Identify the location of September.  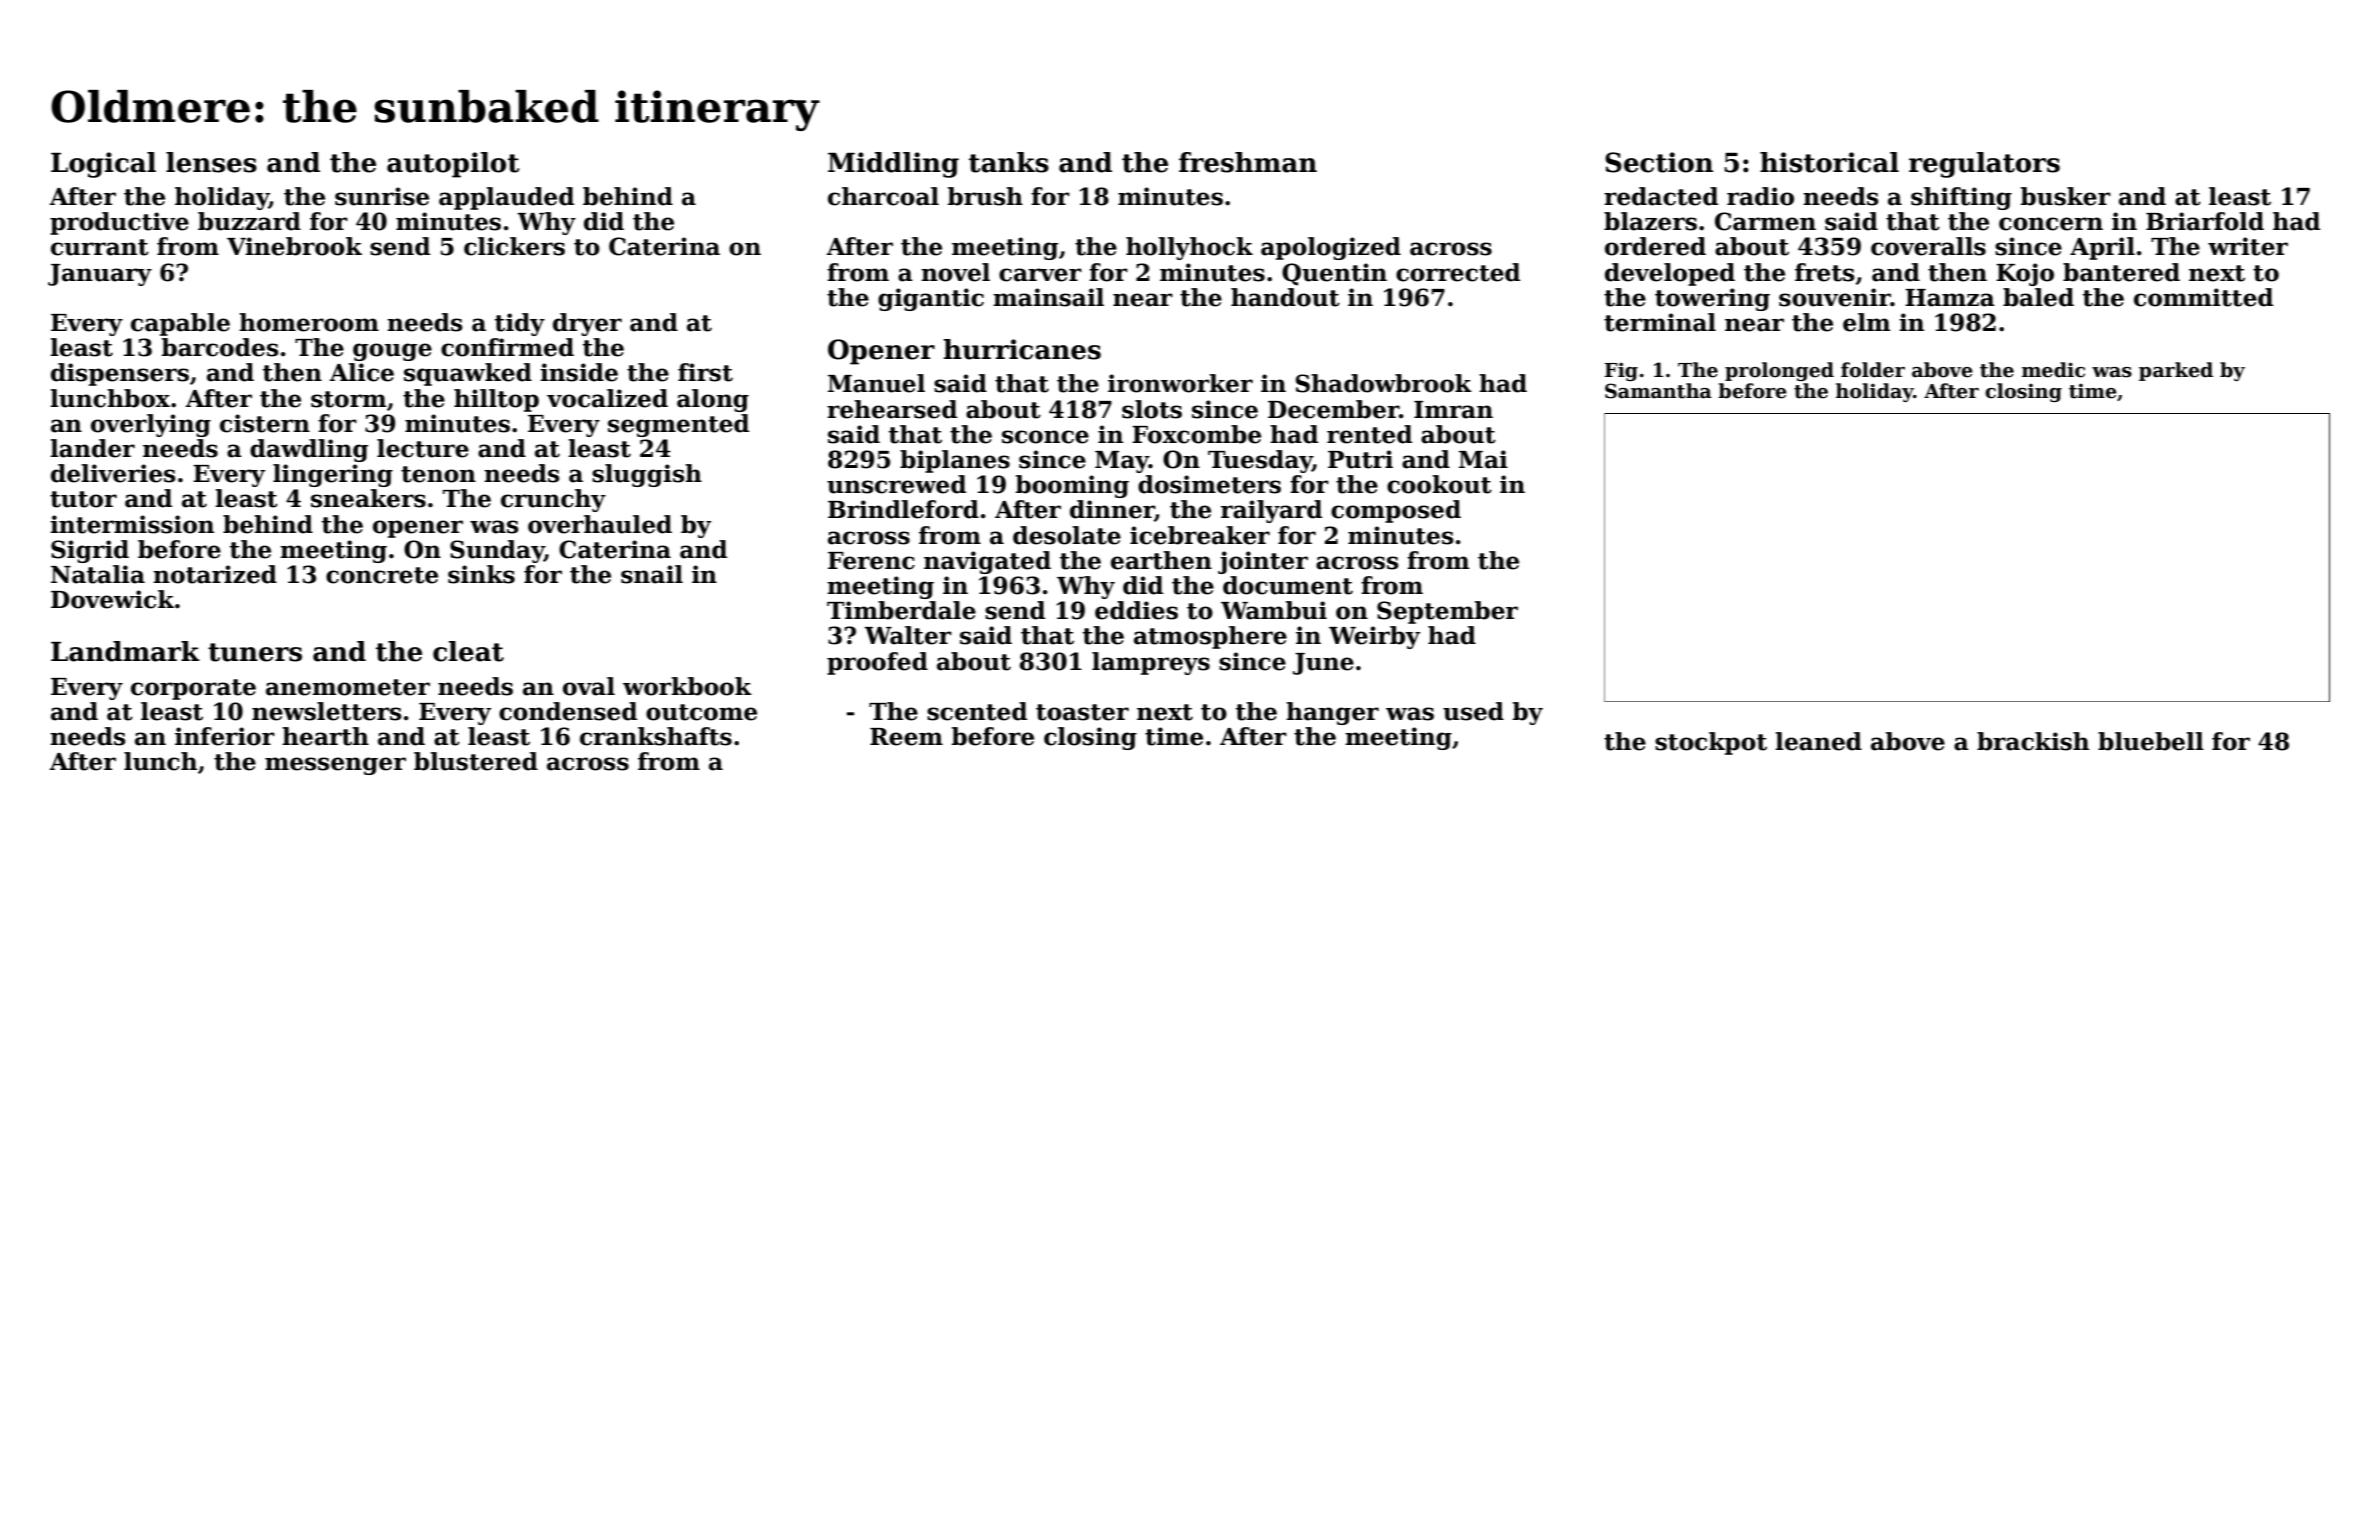
(1447, 612).
